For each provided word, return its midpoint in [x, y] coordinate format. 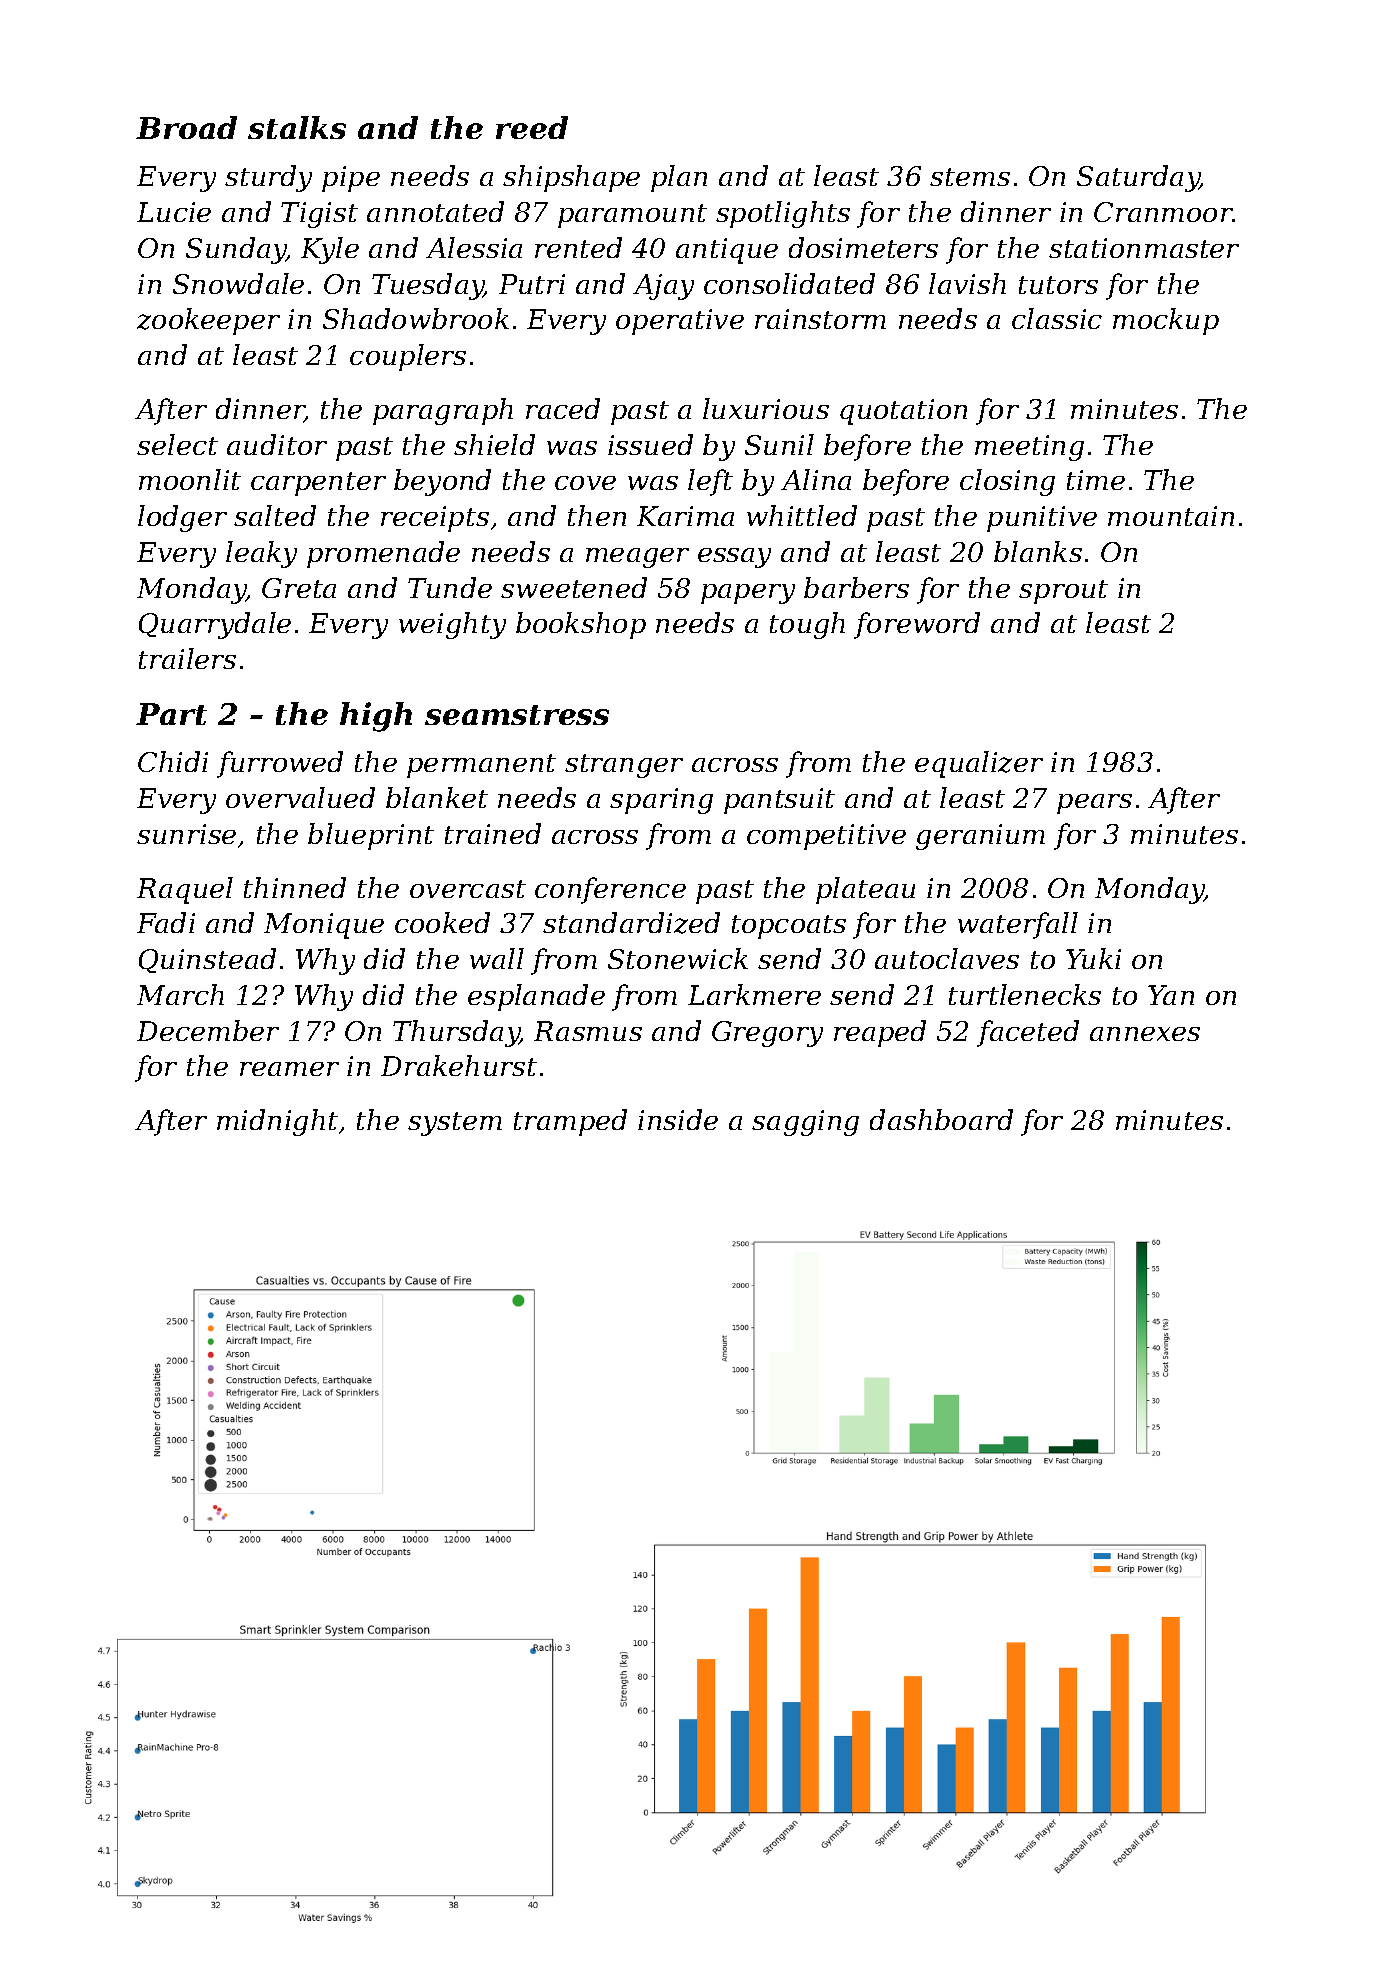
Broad [186, 127]
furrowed [280, 764]
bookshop [581, 625]
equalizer [979, 764]
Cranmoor [1163, 212]
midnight [277, 1122]
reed [532, 127]
